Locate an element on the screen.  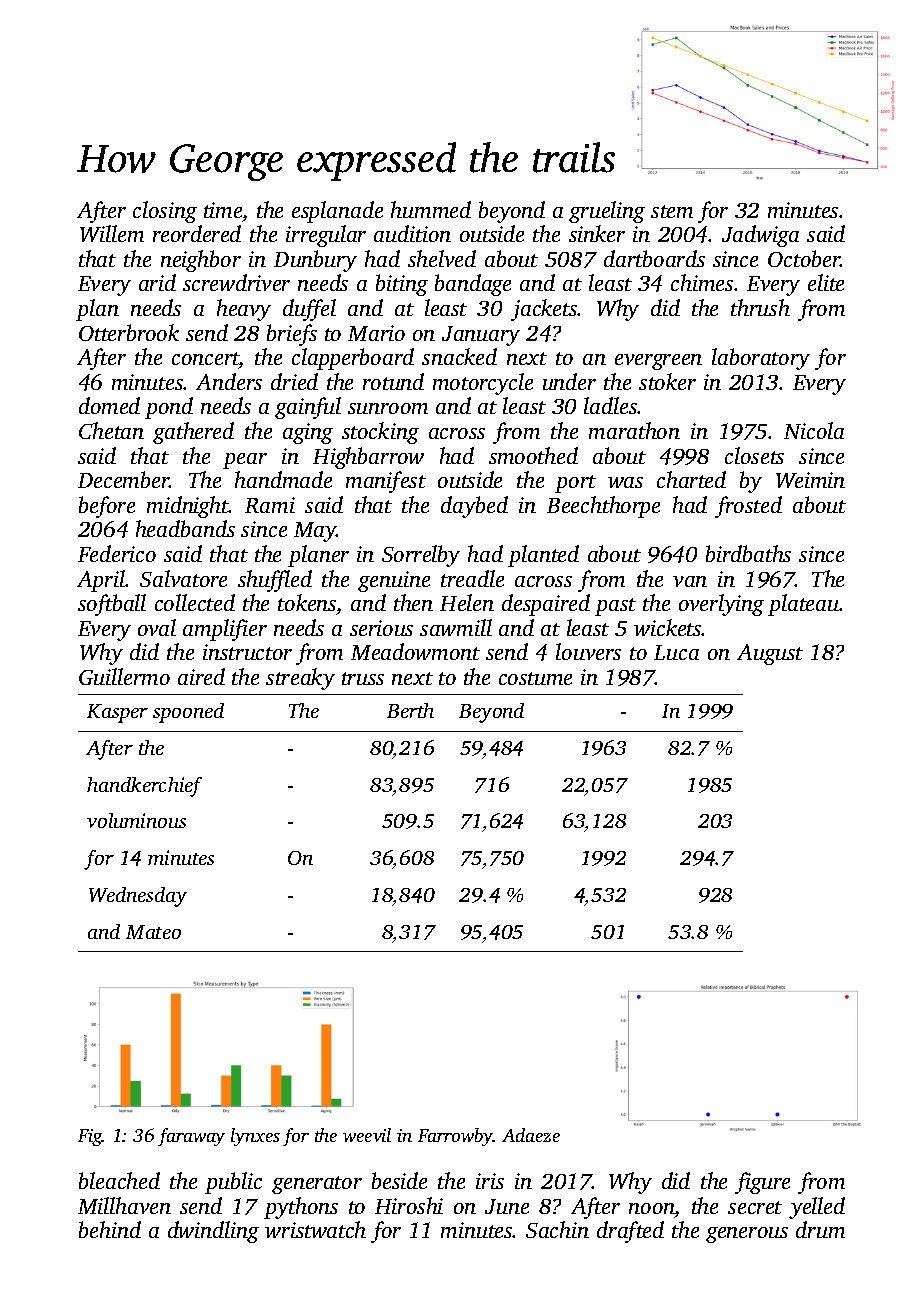
weevil is located at coordinates (367, 1135).
